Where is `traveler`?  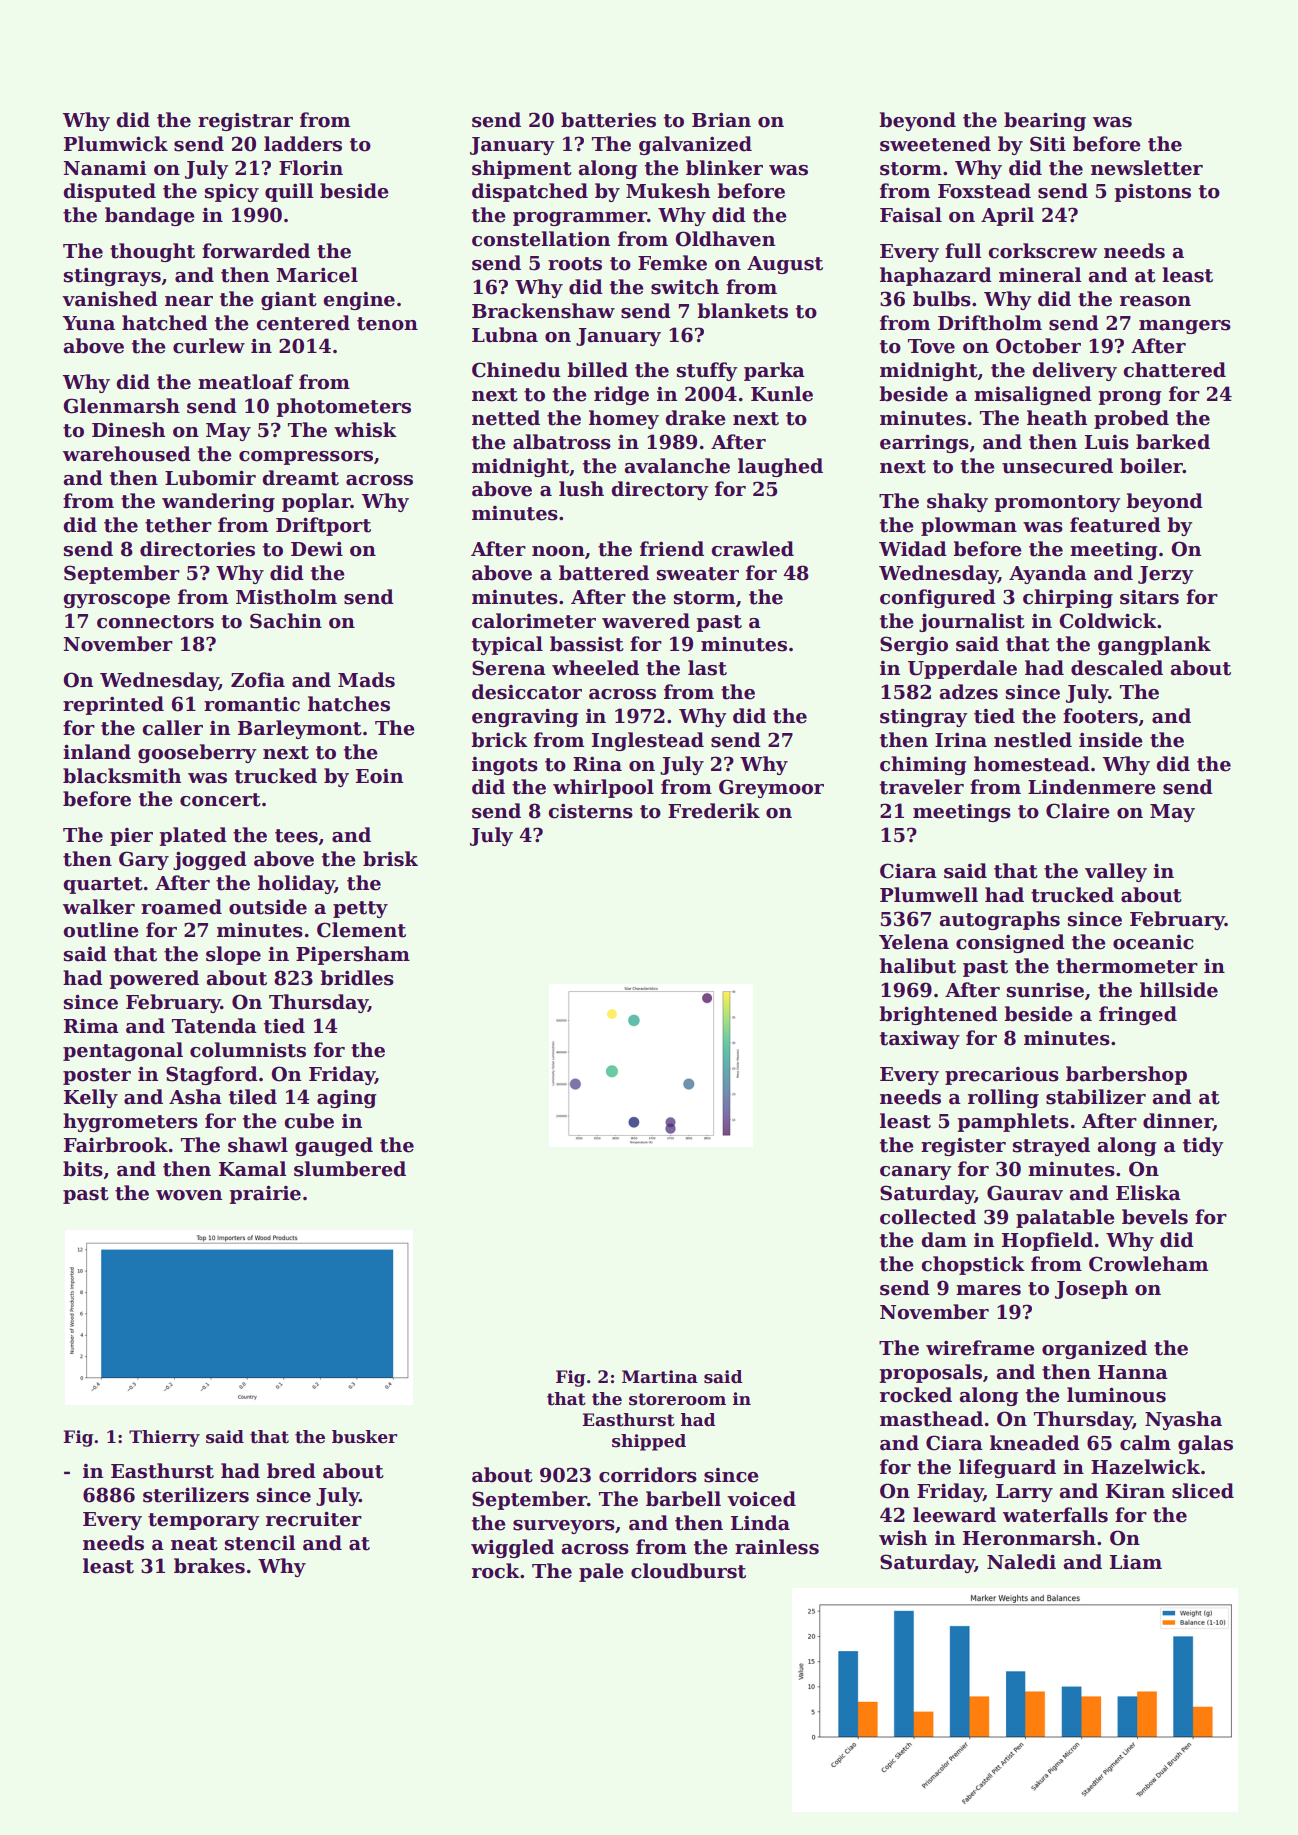
traveler is located at coordinates (922, 787).
